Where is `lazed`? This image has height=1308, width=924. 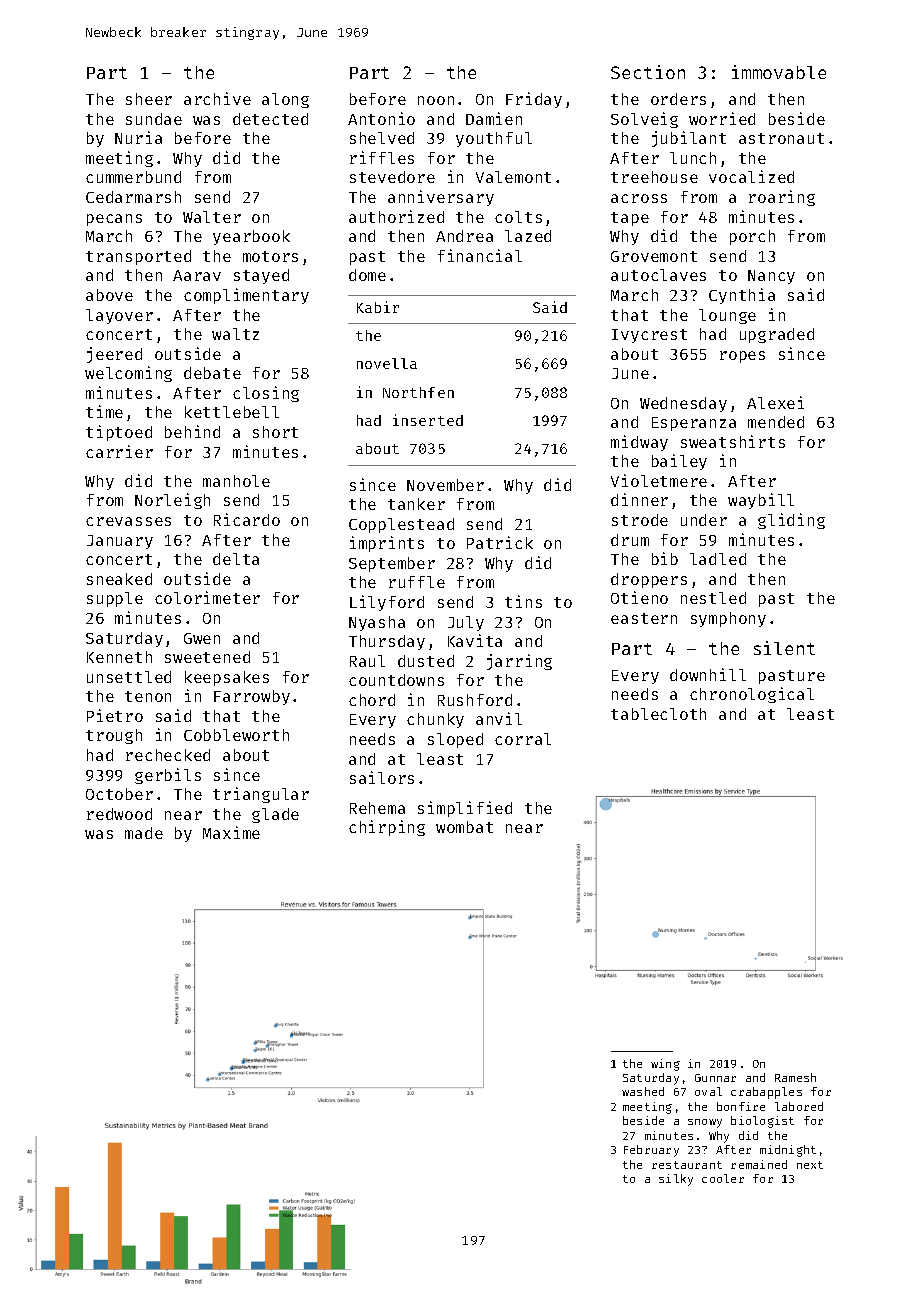
lazed is located at coordinates (528, 236).
